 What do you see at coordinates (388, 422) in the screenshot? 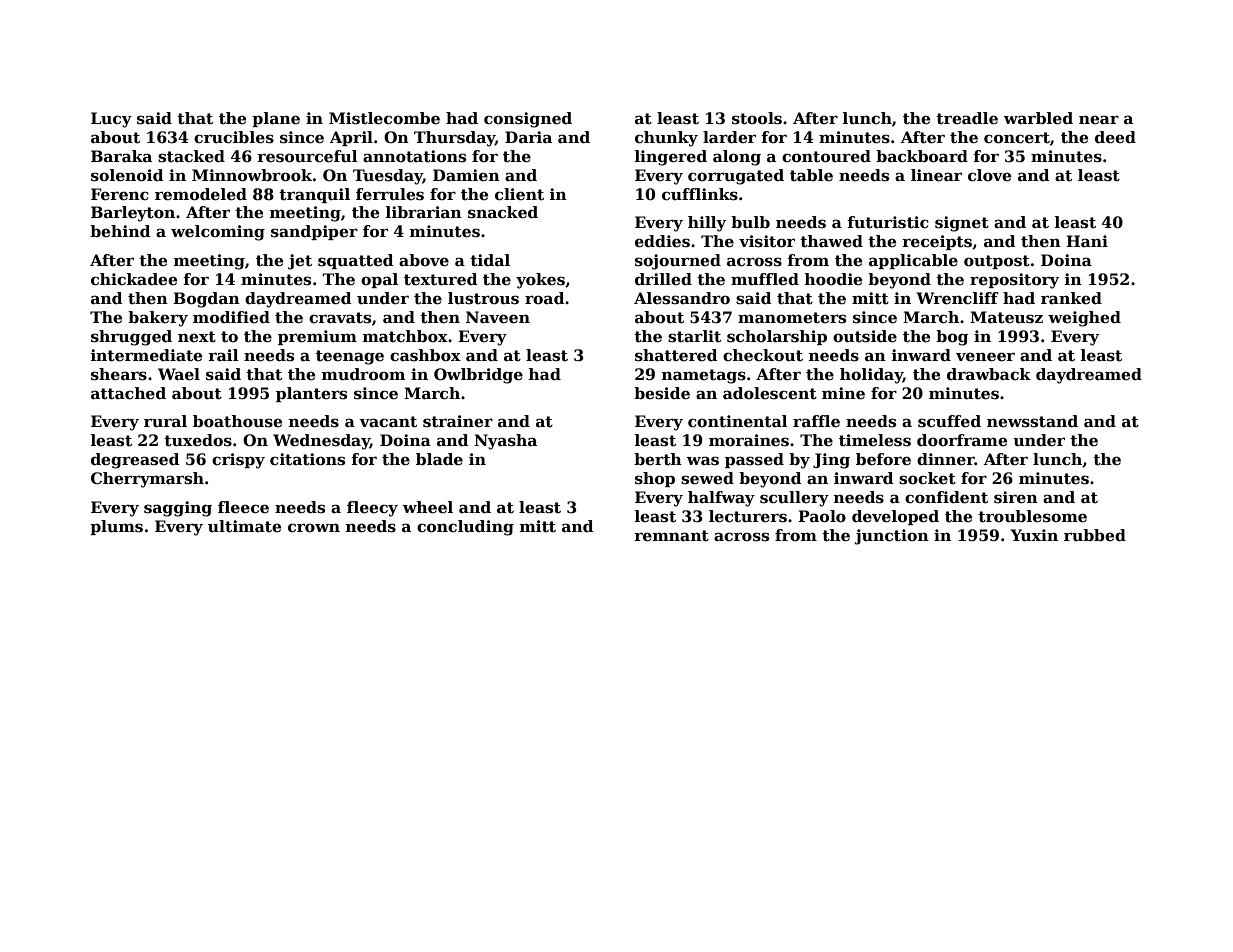
I see `vacant` at bounding box center [388, 422].
